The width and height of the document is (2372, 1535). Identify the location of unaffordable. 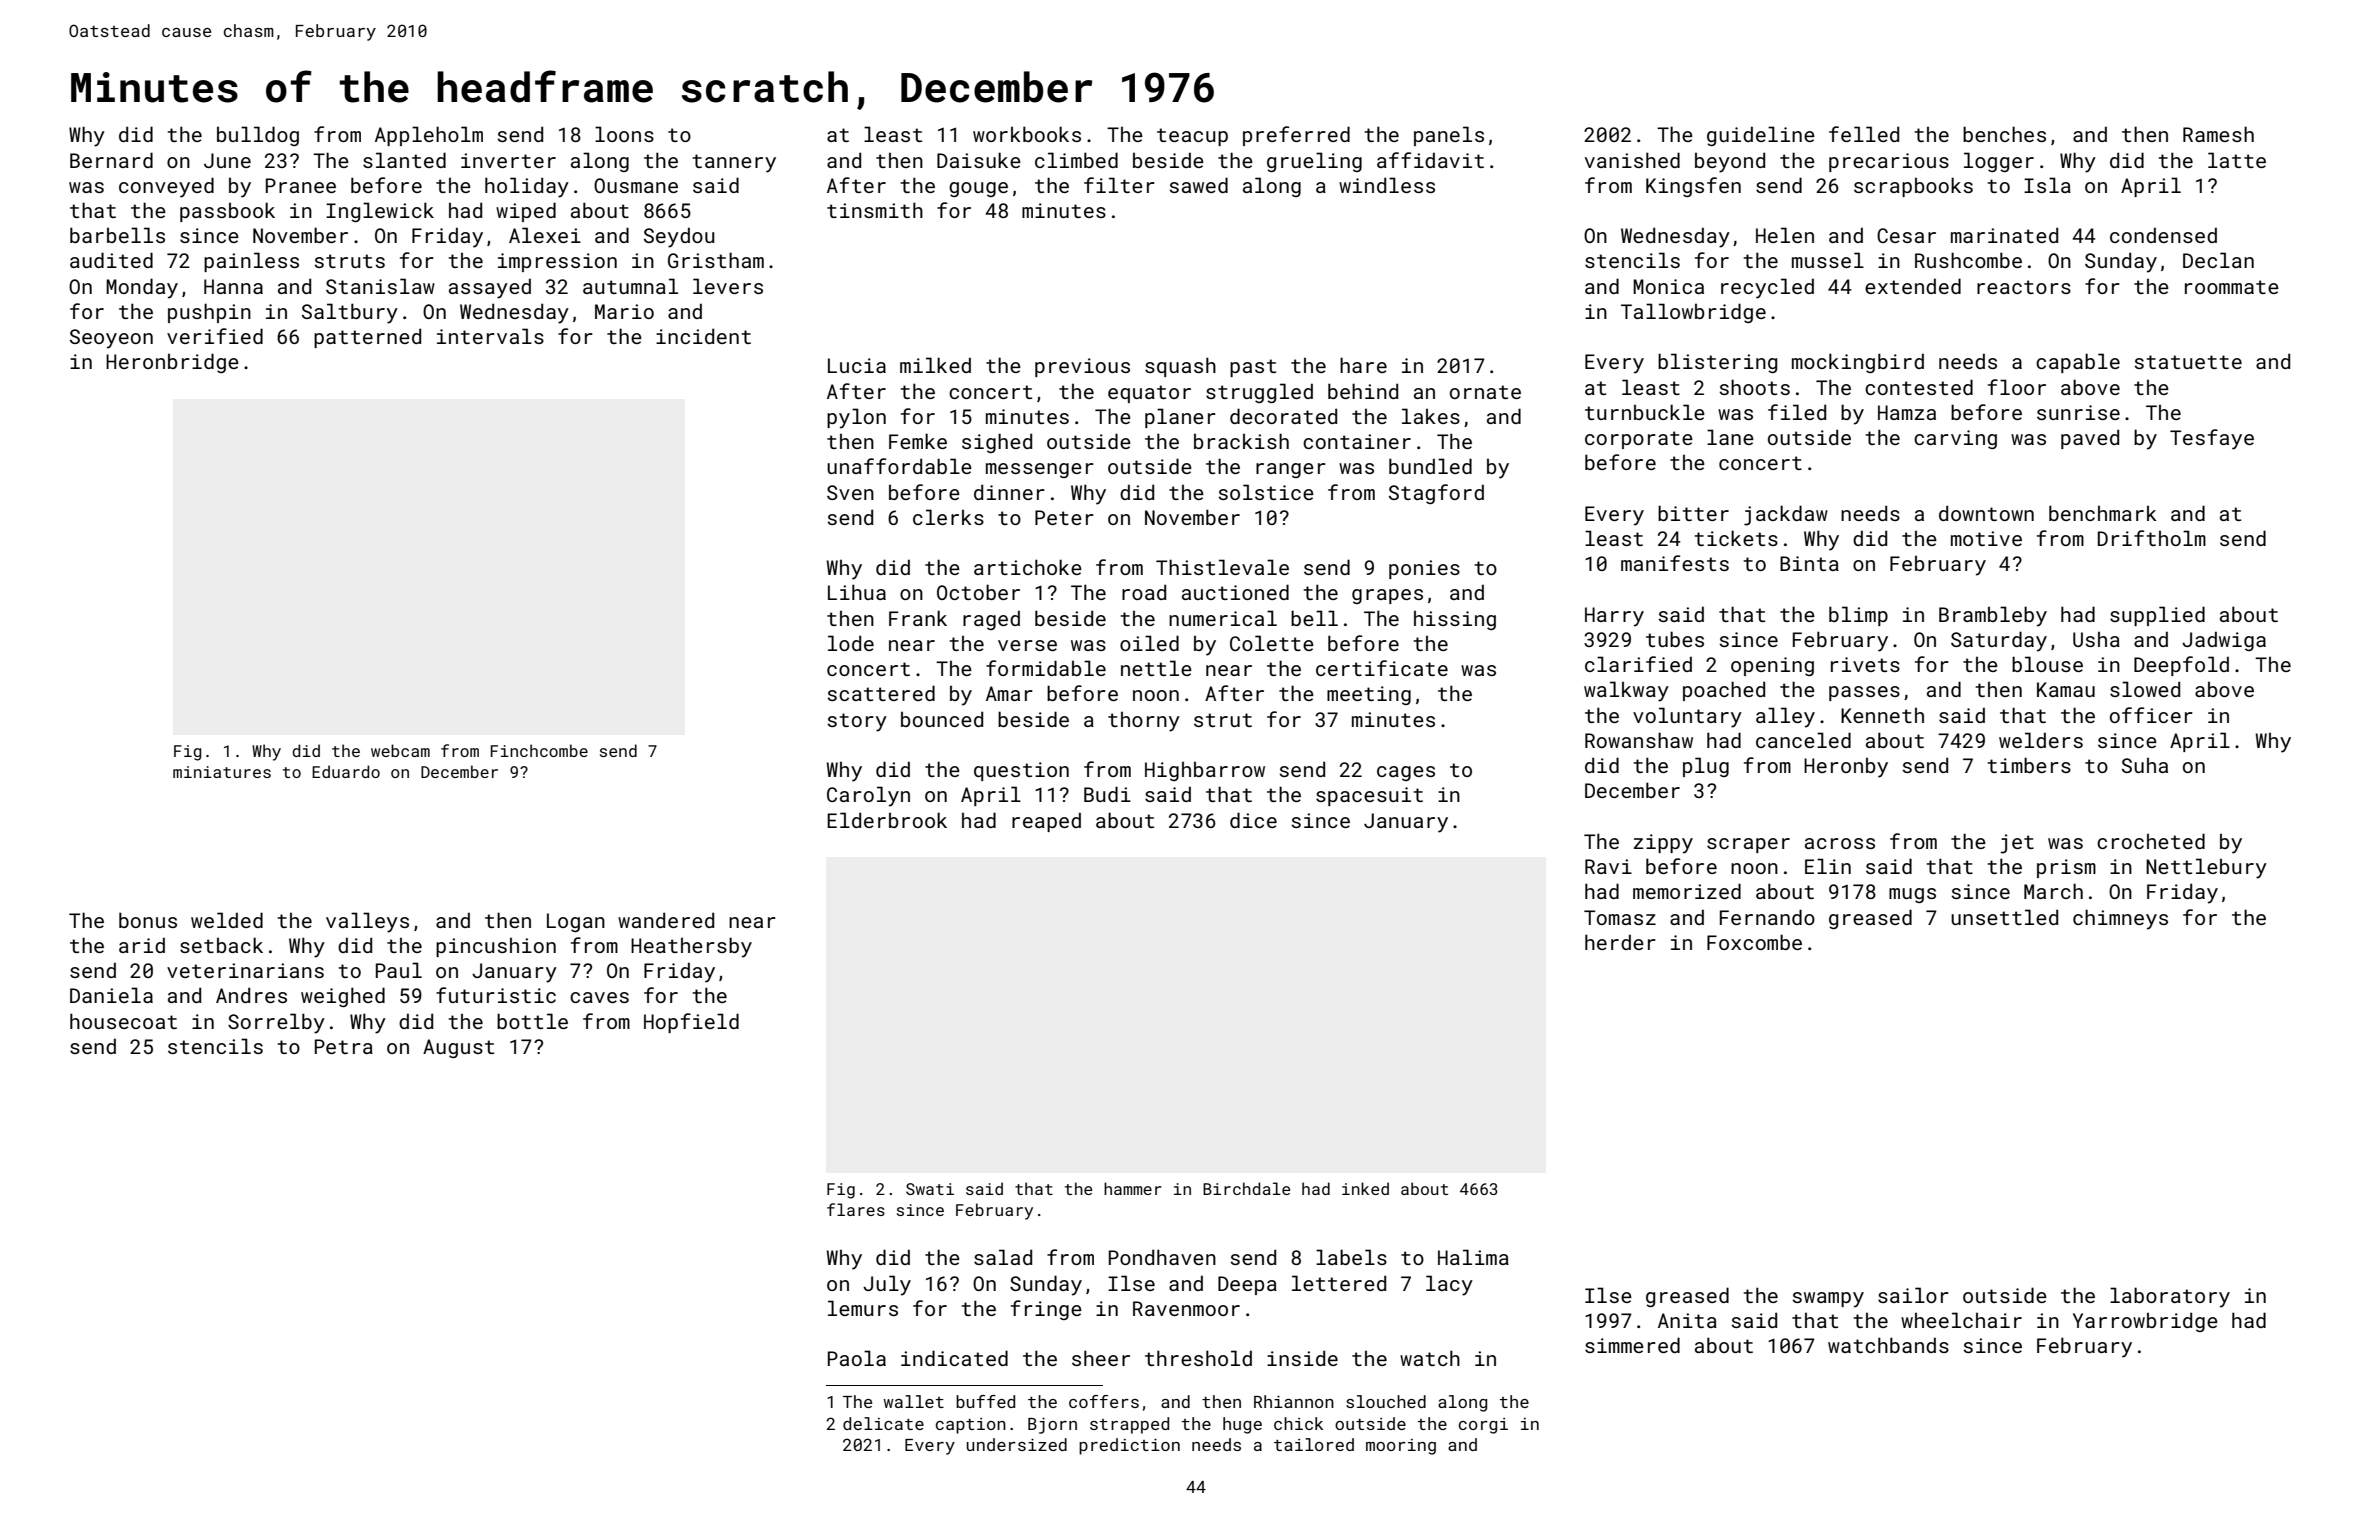
(899, 466).
